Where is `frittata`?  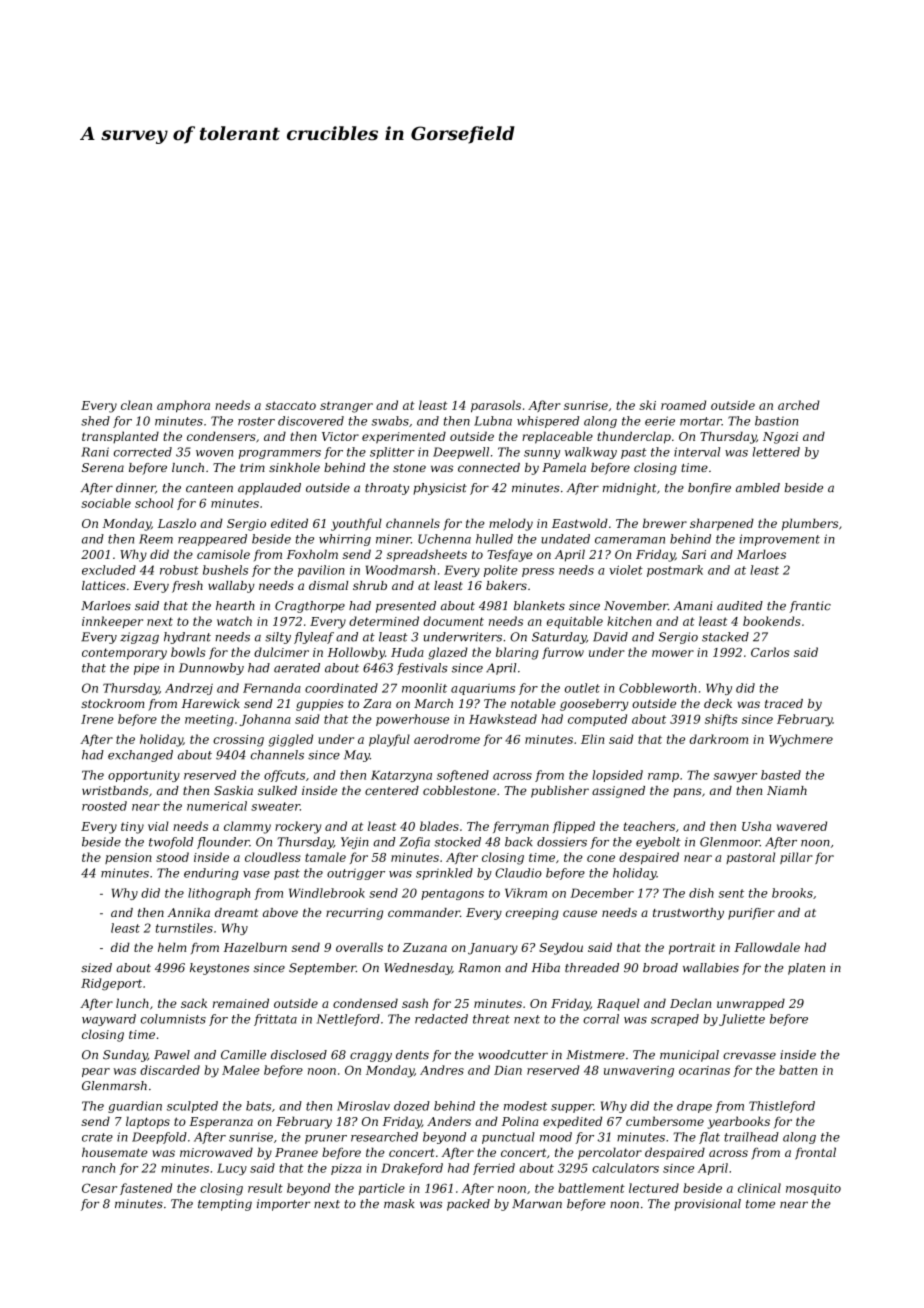 frittata is located at coordinates (275, 1020).
